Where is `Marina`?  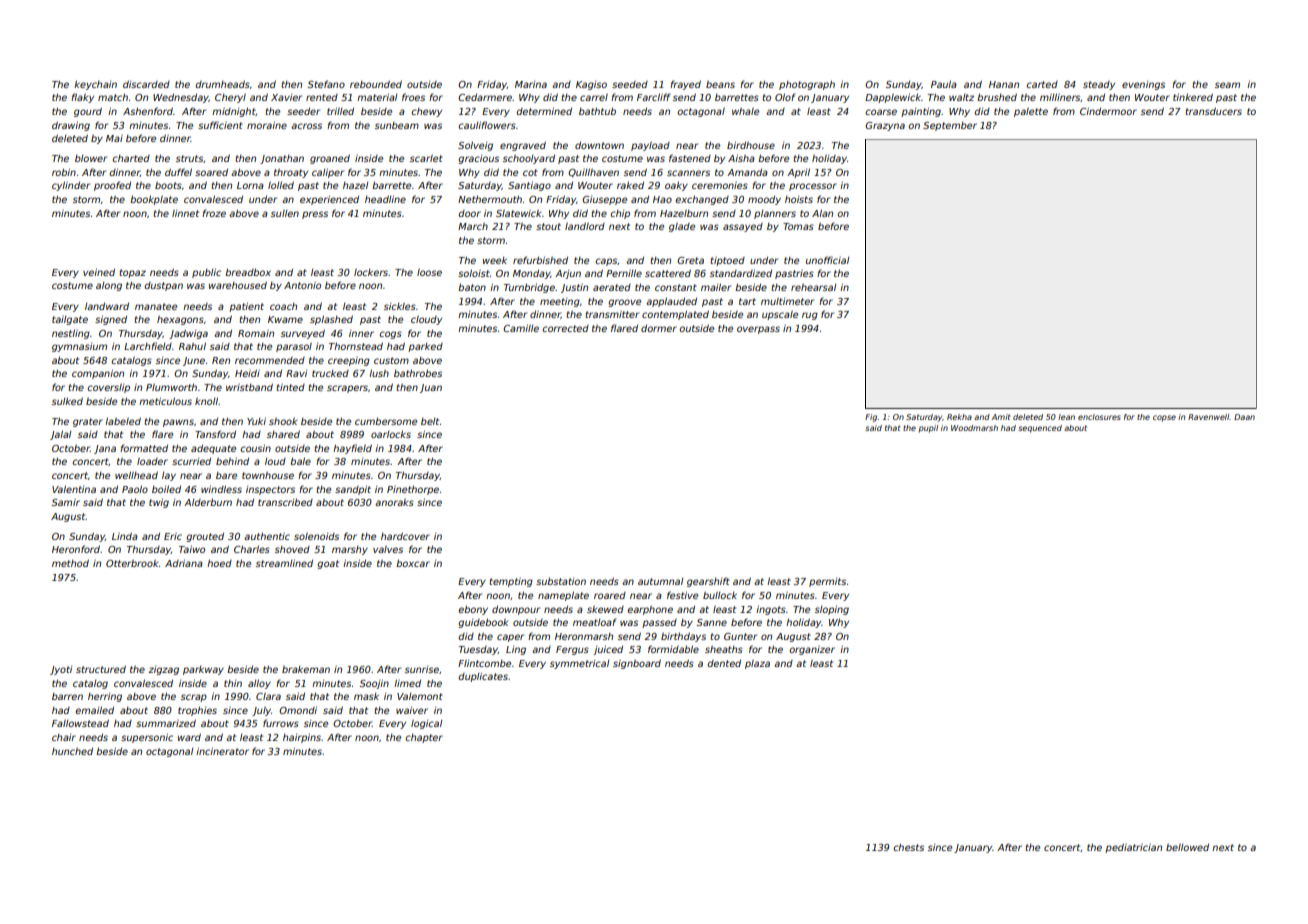 Marina is located at coordinates (531, 84).
